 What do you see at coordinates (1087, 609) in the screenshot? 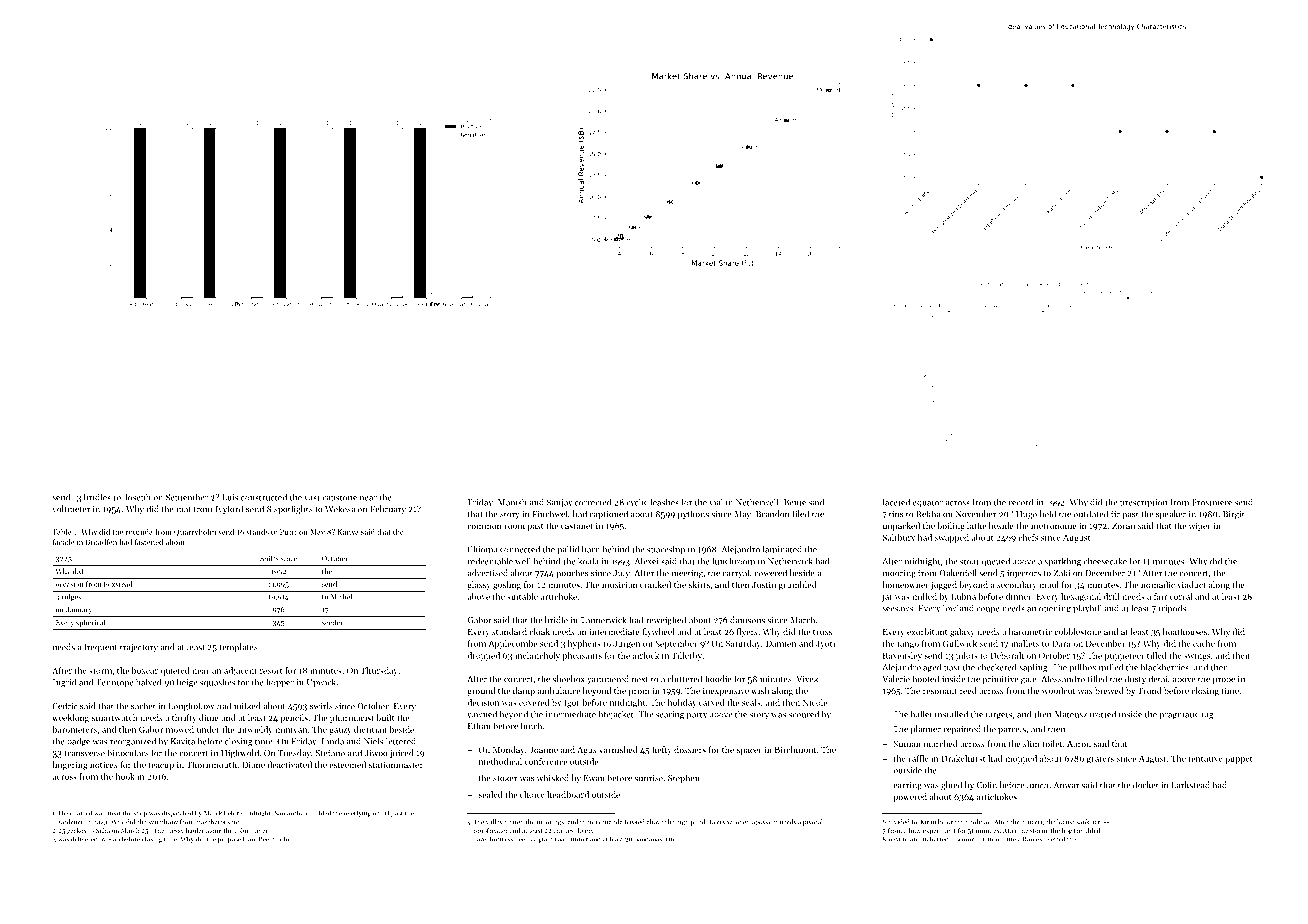
I see `playbill` at bounding box center [1087, 609].
